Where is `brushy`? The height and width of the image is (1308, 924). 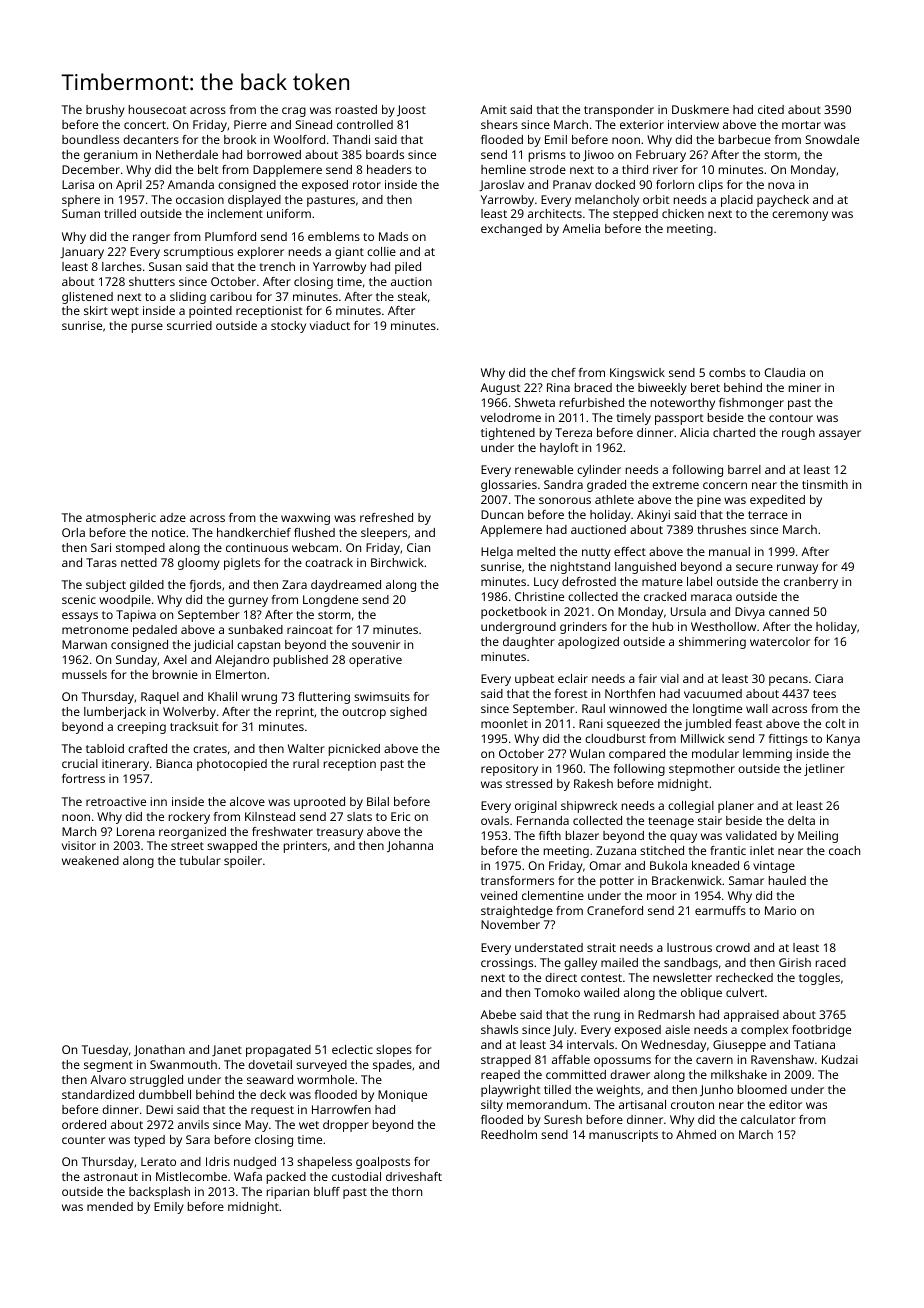
brushy is located at coordinates (105, 111).
